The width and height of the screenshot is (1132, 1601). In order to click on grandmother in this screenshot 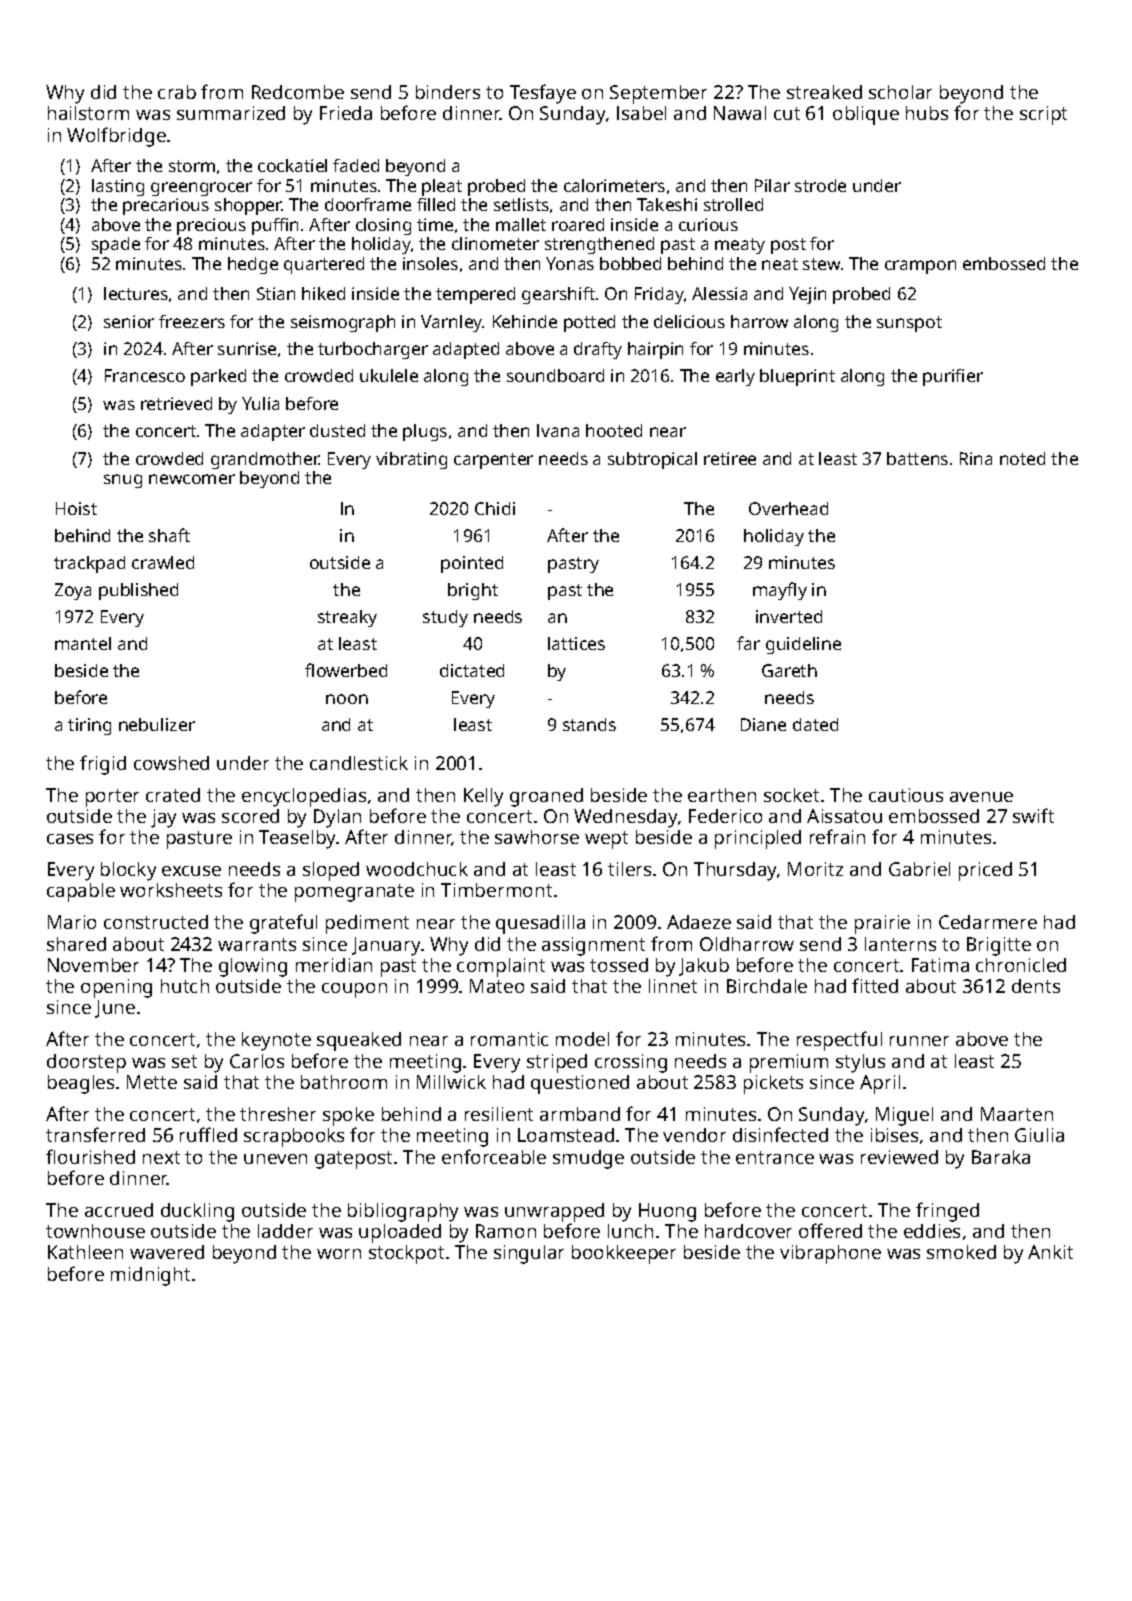, I will do `click(265, 460)`.
